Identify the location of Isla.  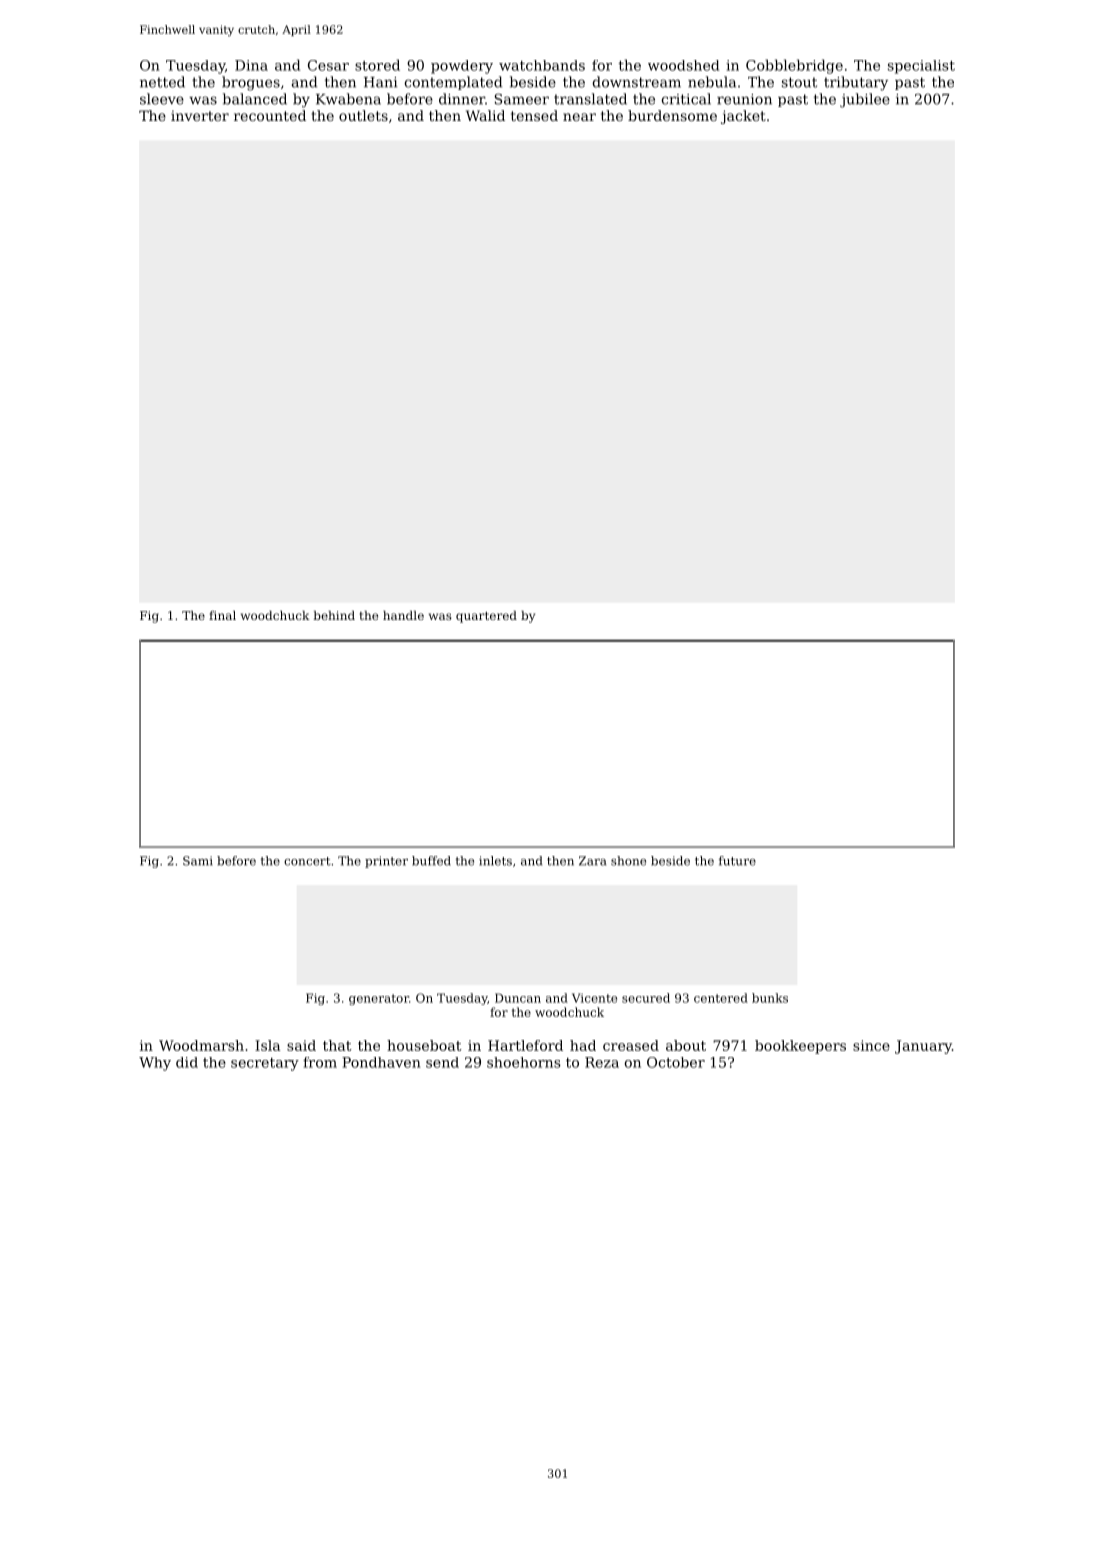
(268, 1045).
